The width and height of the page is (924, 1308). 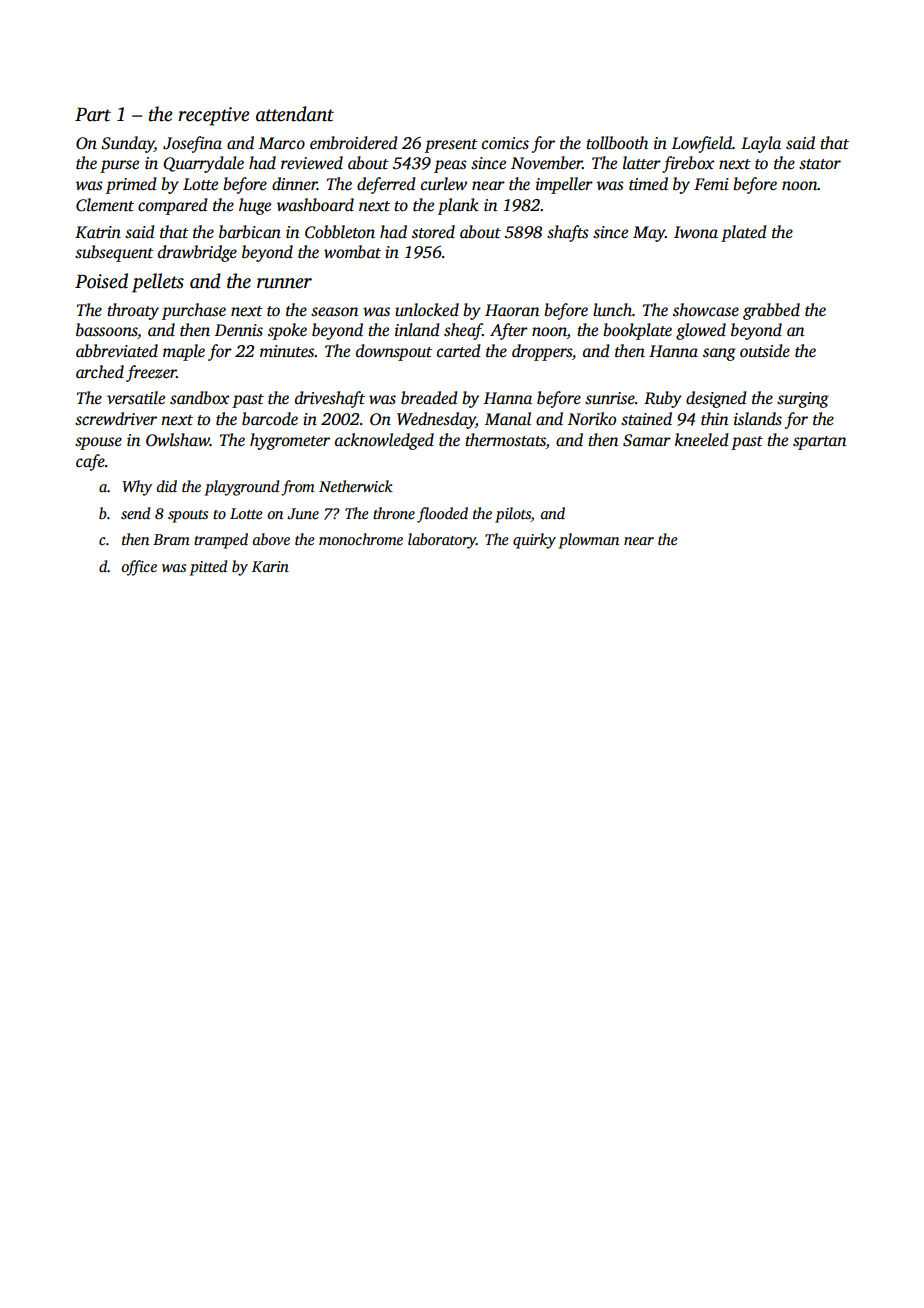 I want to click on stored, so click(x=433, y=232).
